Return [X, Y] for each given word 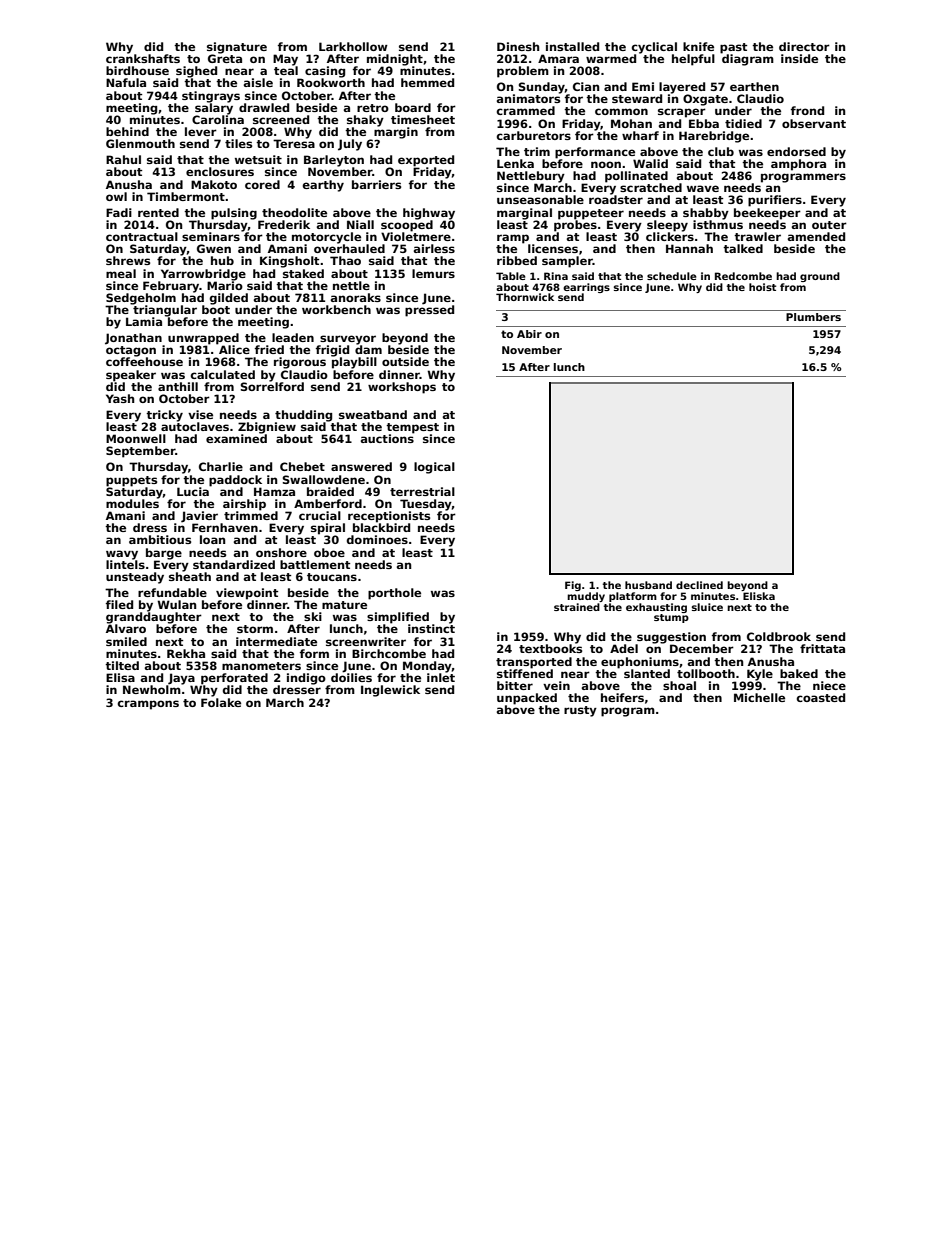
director [804, 46]
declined [699, 585]
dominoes [377, 539]
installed [572, 46]
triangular [165, 311]
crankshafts [143, 58]
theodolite [294, 212]
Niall [360, 224]
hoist [762, 287]
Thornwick [525, 297]
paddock [235, 480]
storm [255, 629]
